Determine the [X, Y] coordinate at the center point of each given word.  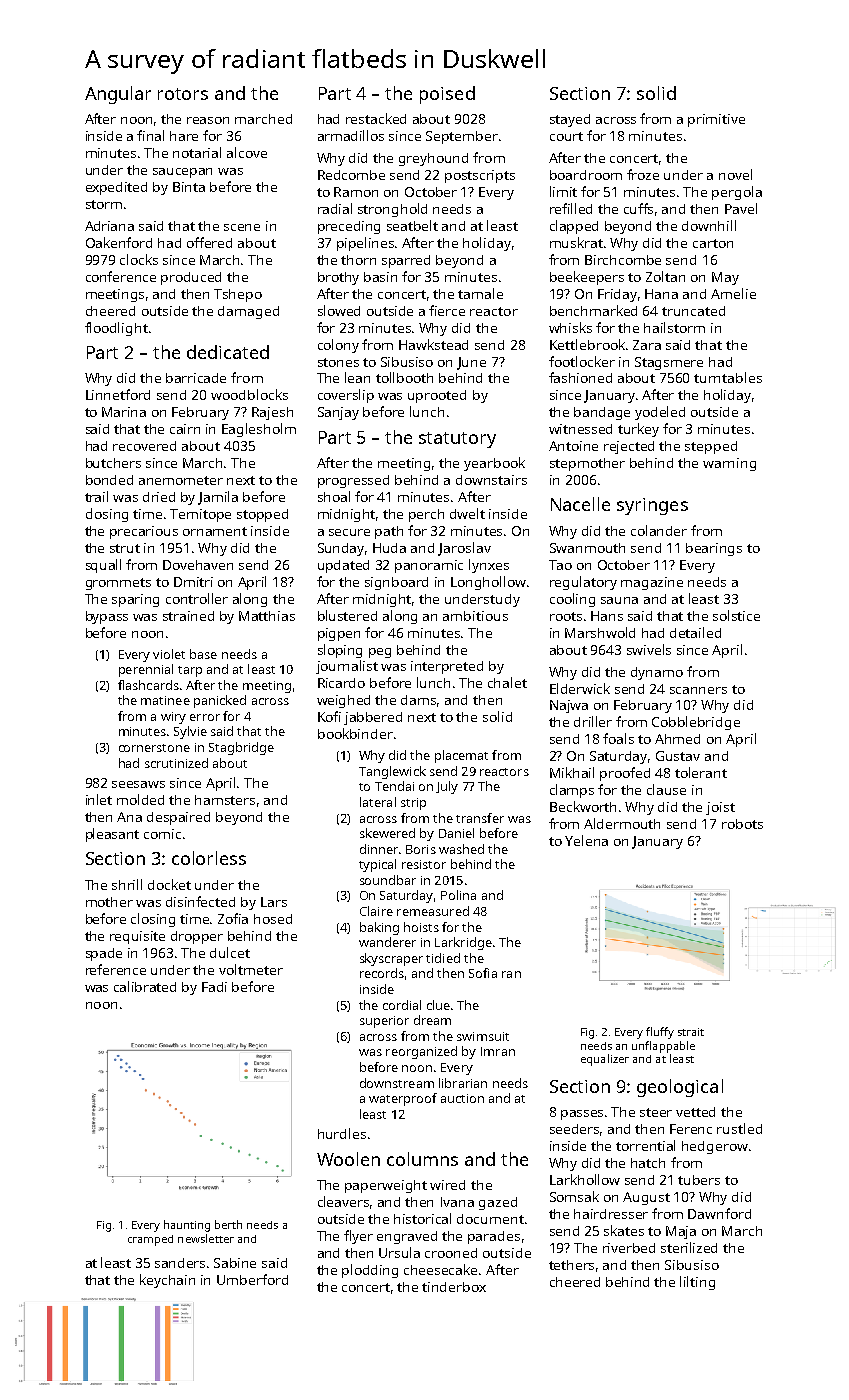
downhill [709, 225]
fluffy [660, 1033]
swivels [649, 649]
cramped [150, 1240]
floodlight [116, 329]
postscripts [480, 176]
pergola [737, 193]
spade [104, 954]
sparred [406, 261]
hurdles [342, 1133]
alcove [247, 152]
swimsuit [483, 1036]
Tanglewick [392, 772]
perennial [146, 670]
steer [656, 1112]
